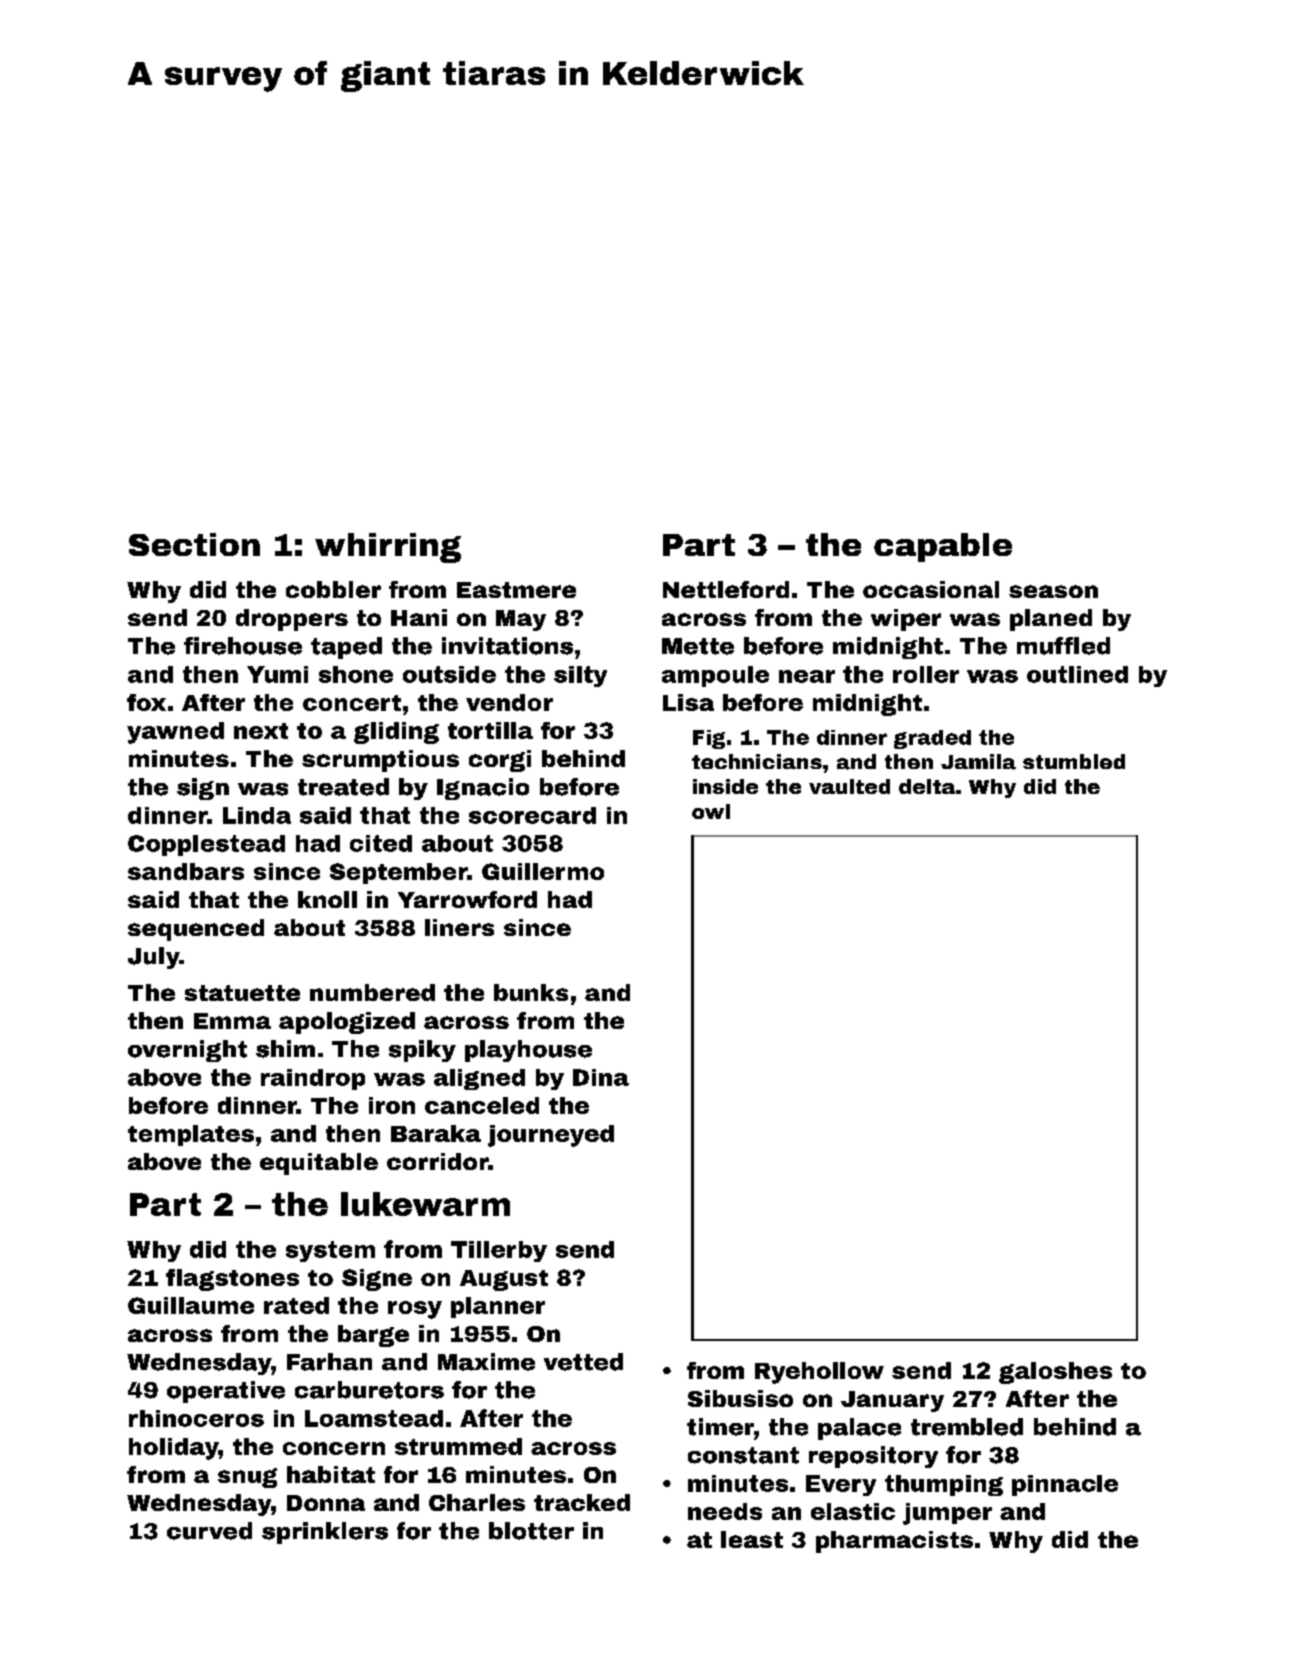 The height and width of the screenshot is (1677, 1296). I want to click on Ryehollow, so click(819, 1373).
